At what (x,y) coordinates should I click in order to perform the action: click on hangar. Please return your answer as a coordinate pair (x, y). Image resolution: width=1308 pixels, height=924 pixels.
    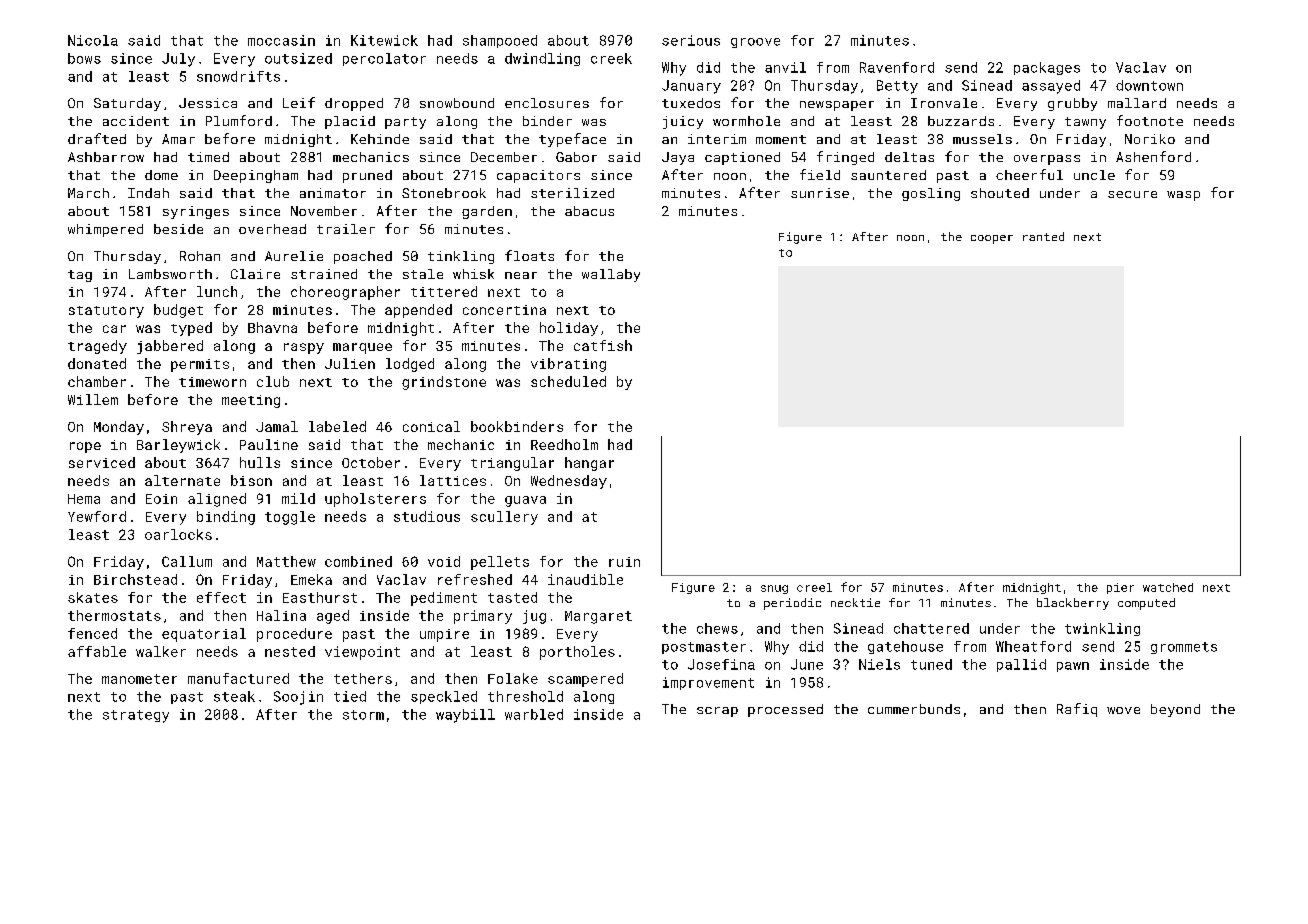
    Looking at the image, I should click on (589, 464).
